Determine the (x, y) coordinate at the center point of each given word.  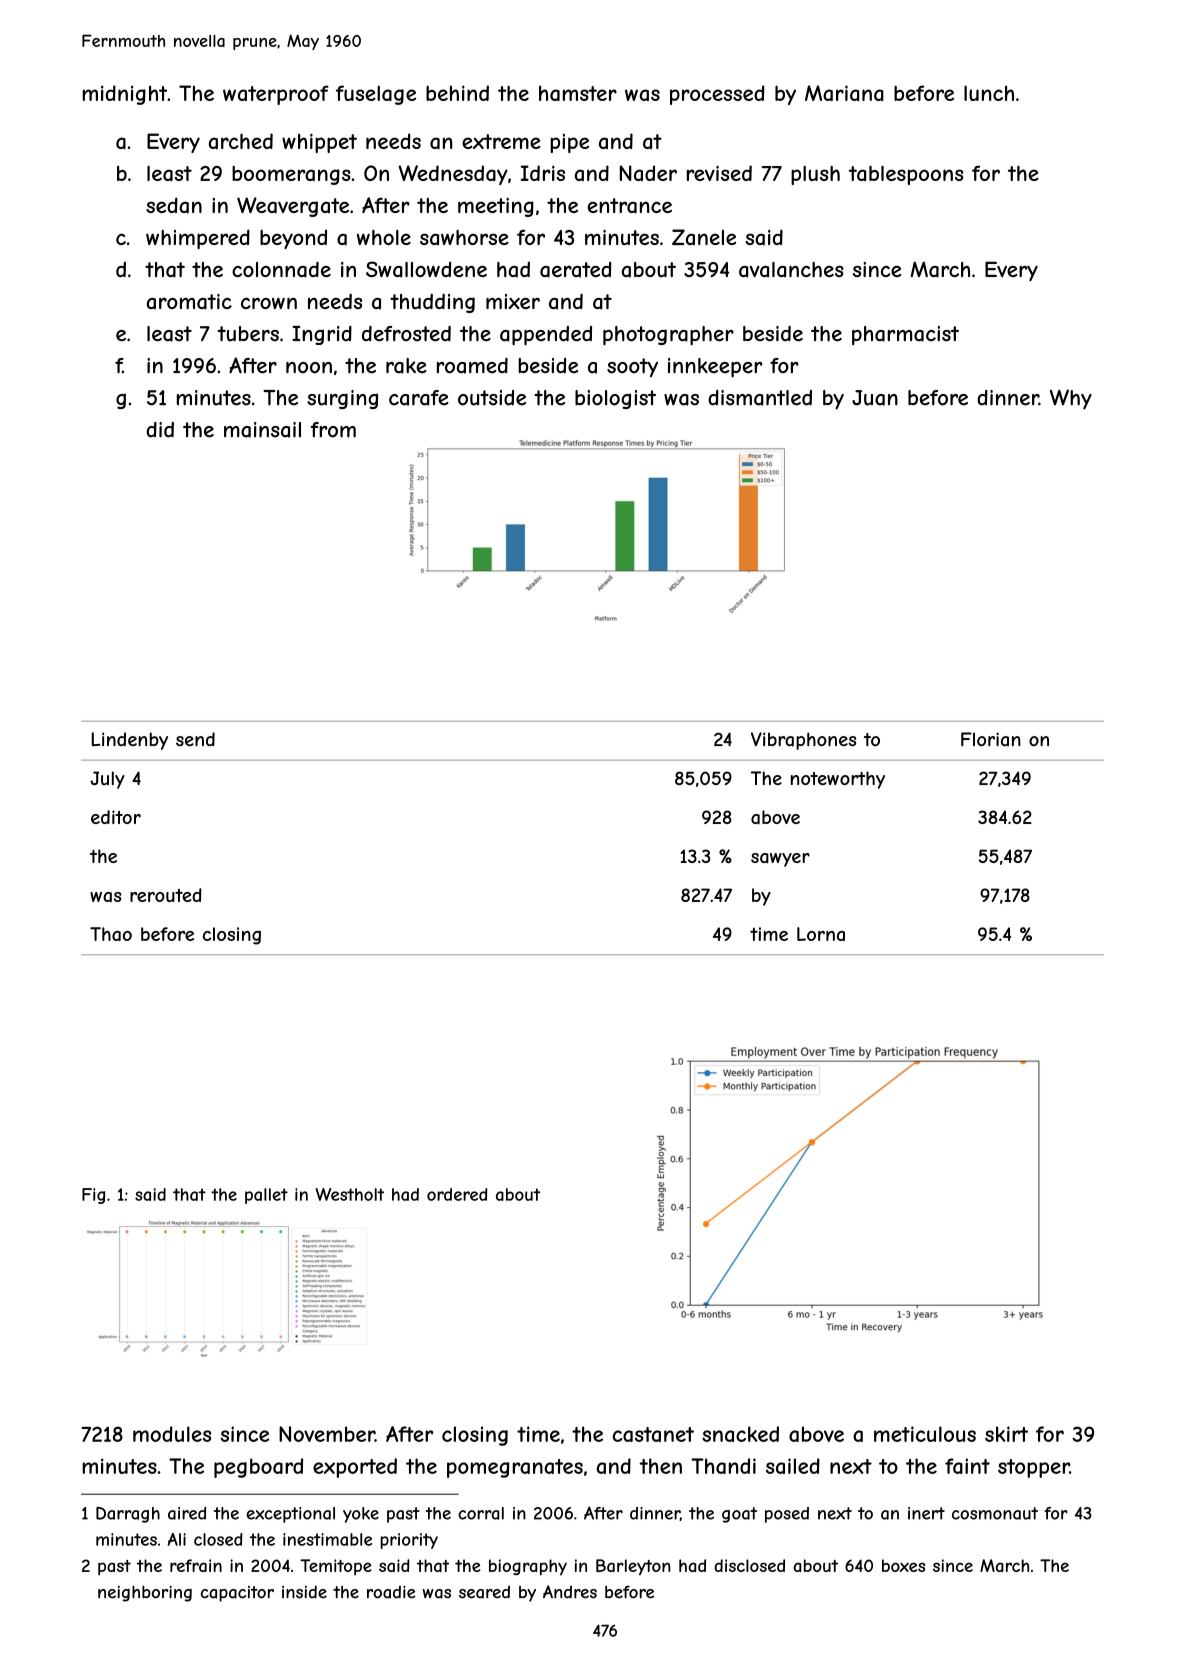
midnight (124, 95)
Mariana (844, 93)
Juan (875, 398)
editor (116, 817)
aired (187, 1513)
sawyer (780, 860)
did (160, 430)
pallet (266, 1196)
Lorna (821, 934)
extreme (501, 141)
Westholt (350, 1194)
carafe (418, 398)
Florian (991, 739)
